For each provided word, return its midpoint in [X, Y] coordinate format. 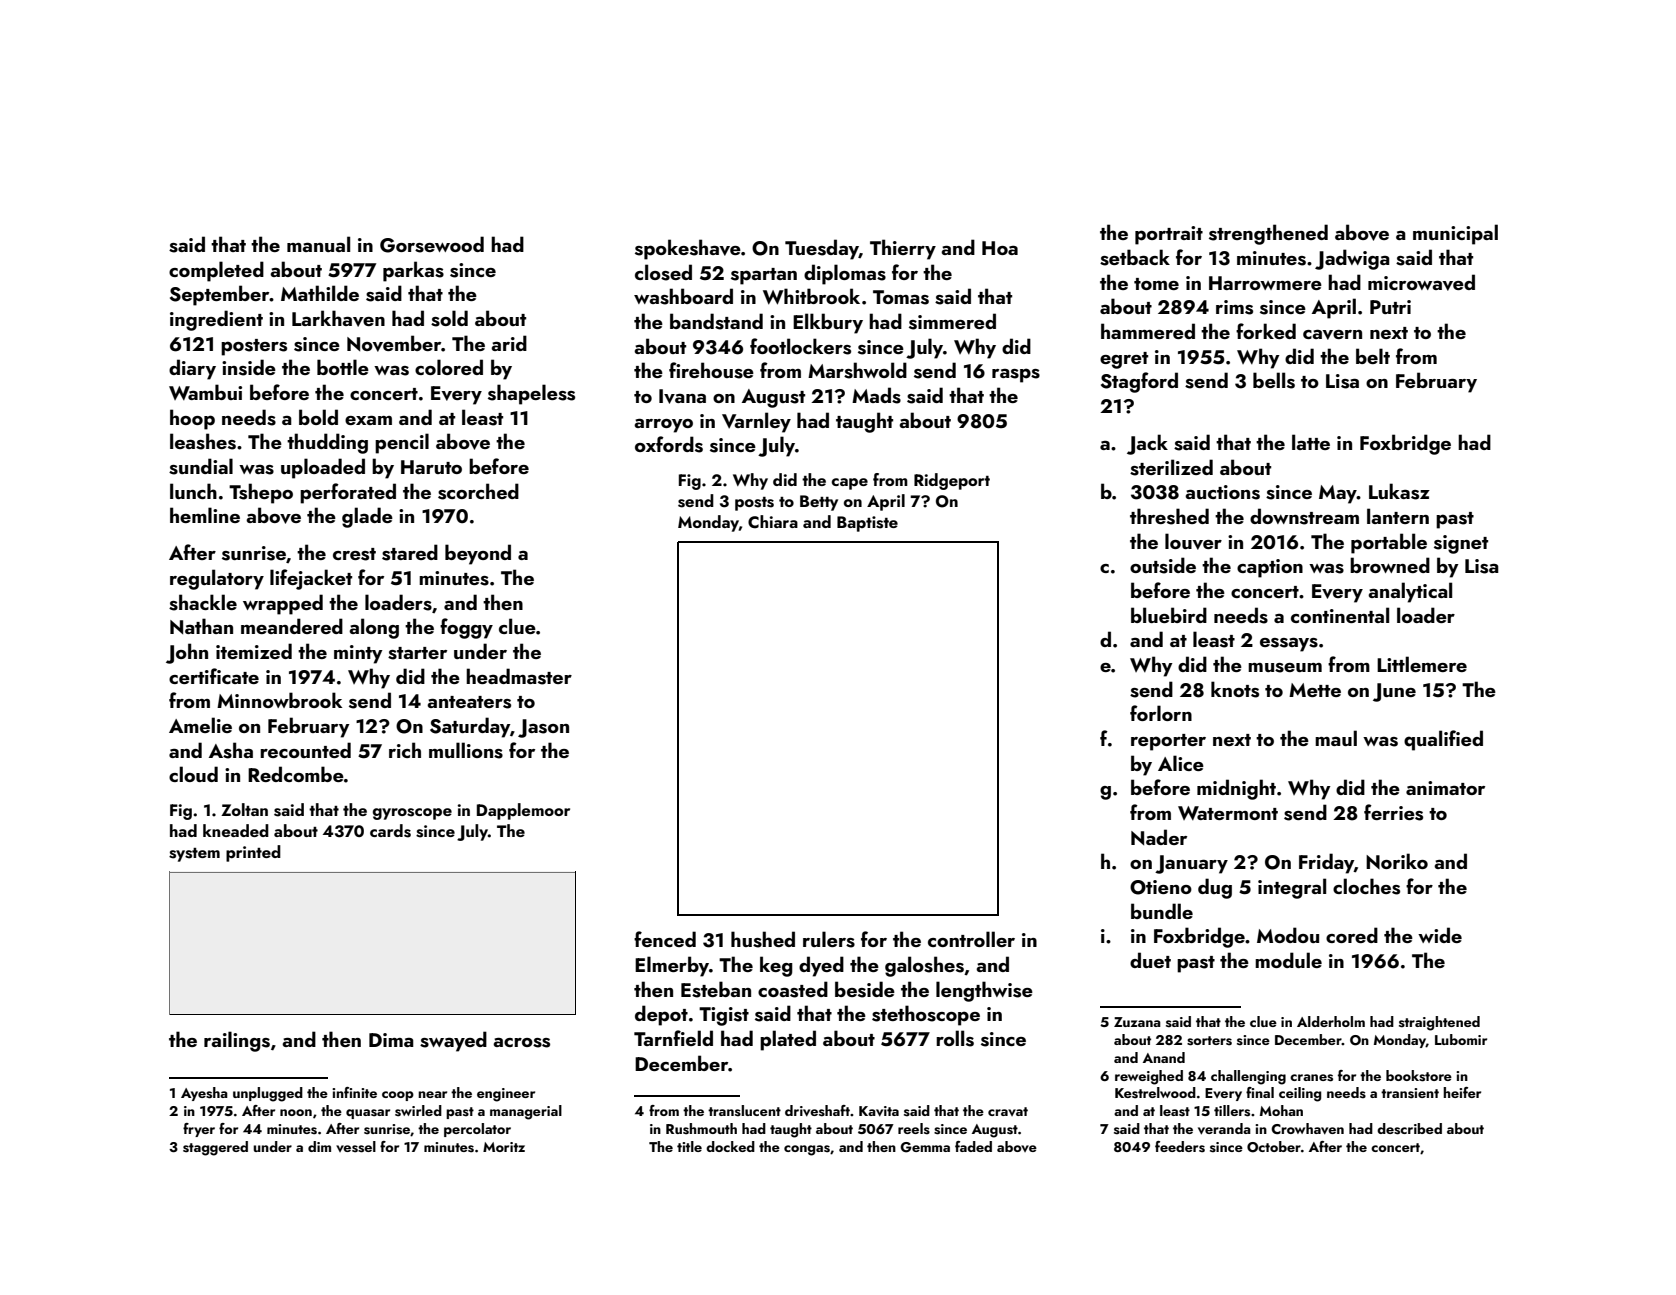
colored [449, 367]
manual [318, 244]
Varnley [756, 422]
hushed [763, 939]
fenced [665, 939]
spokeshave [688, 249]
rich [405, 750]
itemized [254, 651]
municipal [1455, 234]
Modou [1288, 935]
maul [1336, 738]
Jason [543, 728]
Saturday [470, 727]
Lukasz [1399, 491]
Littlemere [1422, 664]
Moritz [504, 1147]
